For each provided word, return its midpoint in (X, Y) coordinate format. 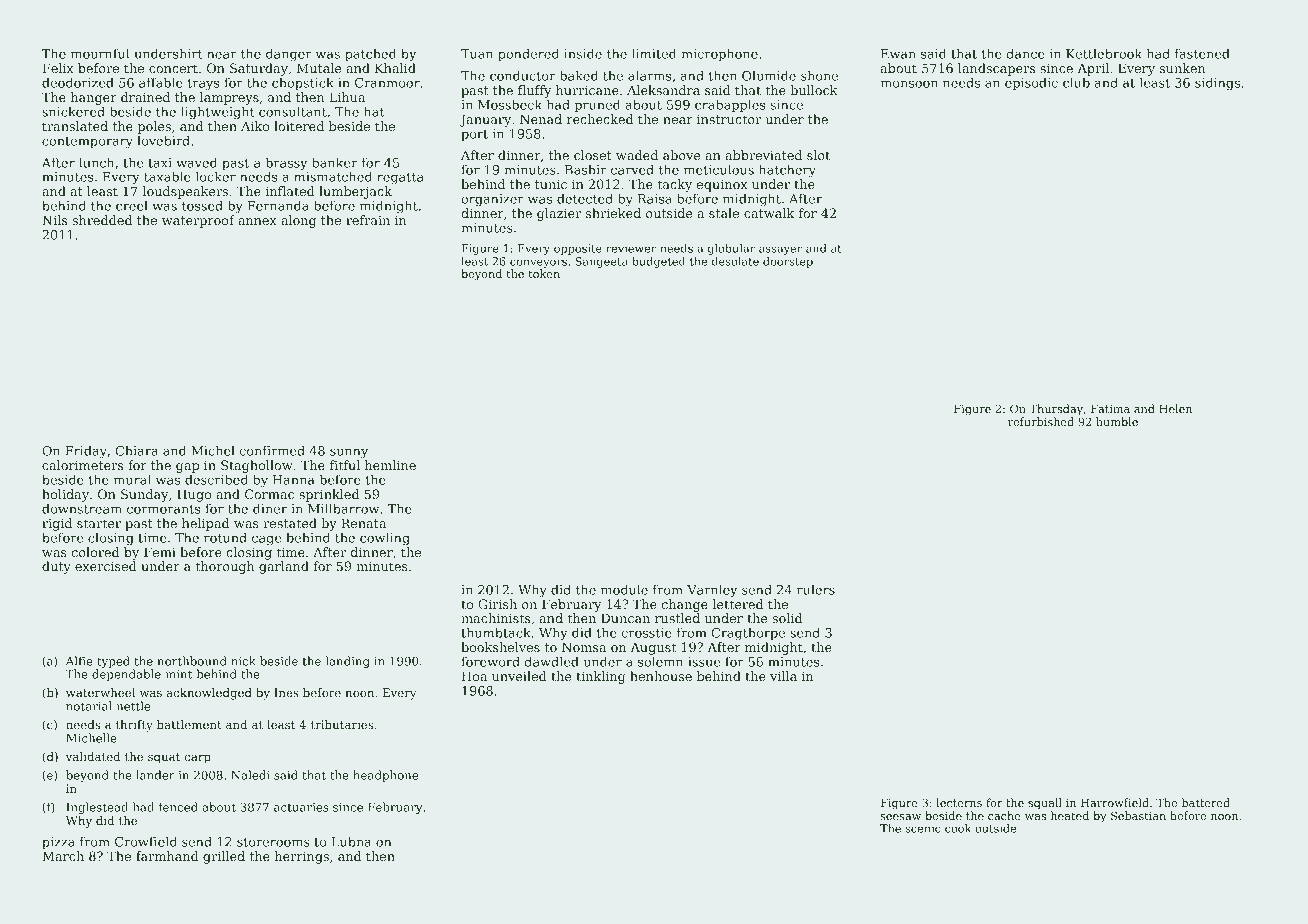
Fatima (1110, 408)
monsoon (909, 84)
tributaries (342, 724)
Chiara (136, 450)
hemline (390, 465)
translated (75, 126)
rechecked (600, 119)
